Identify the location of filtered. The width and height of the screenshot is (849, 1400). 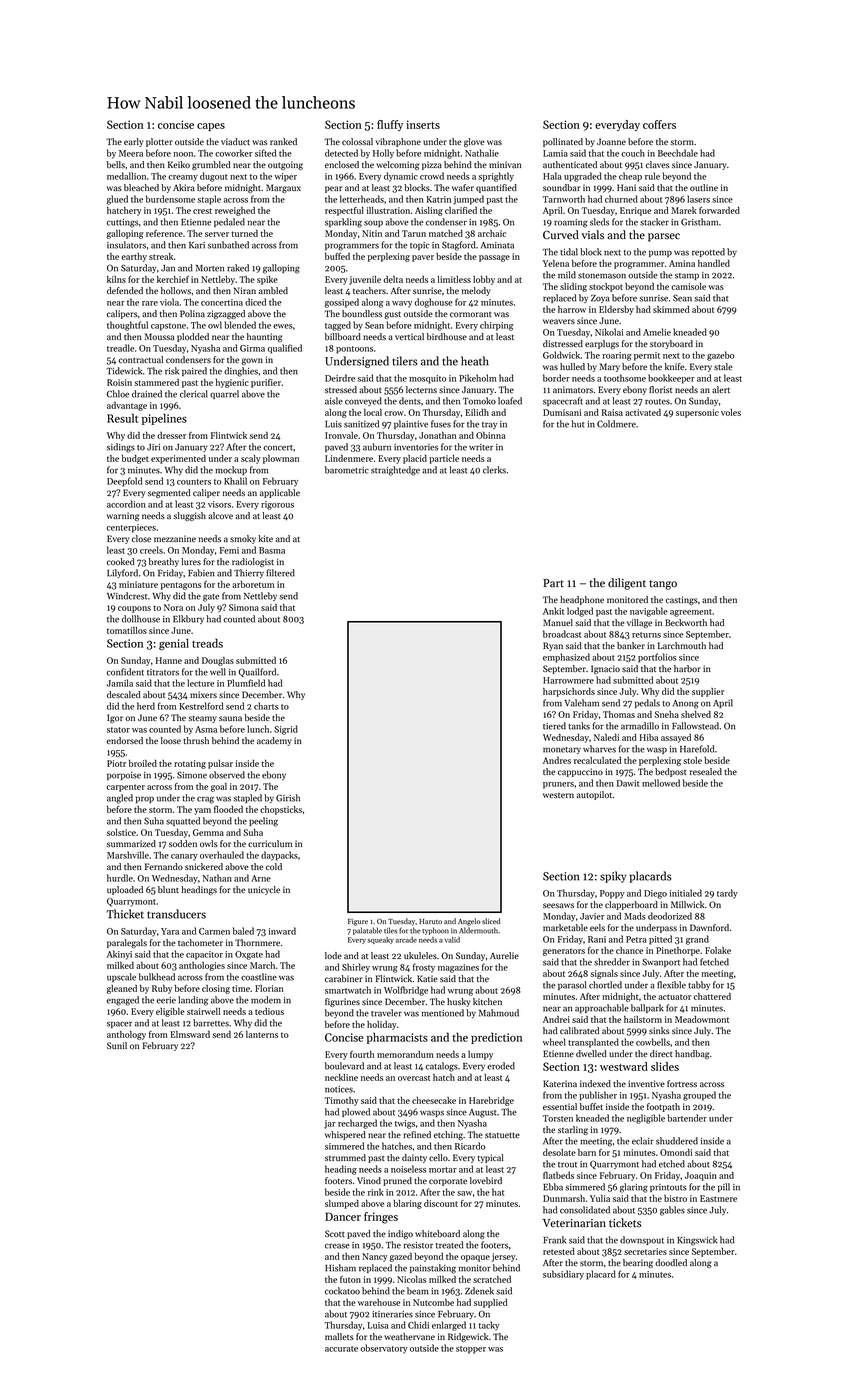
(280, 573).
